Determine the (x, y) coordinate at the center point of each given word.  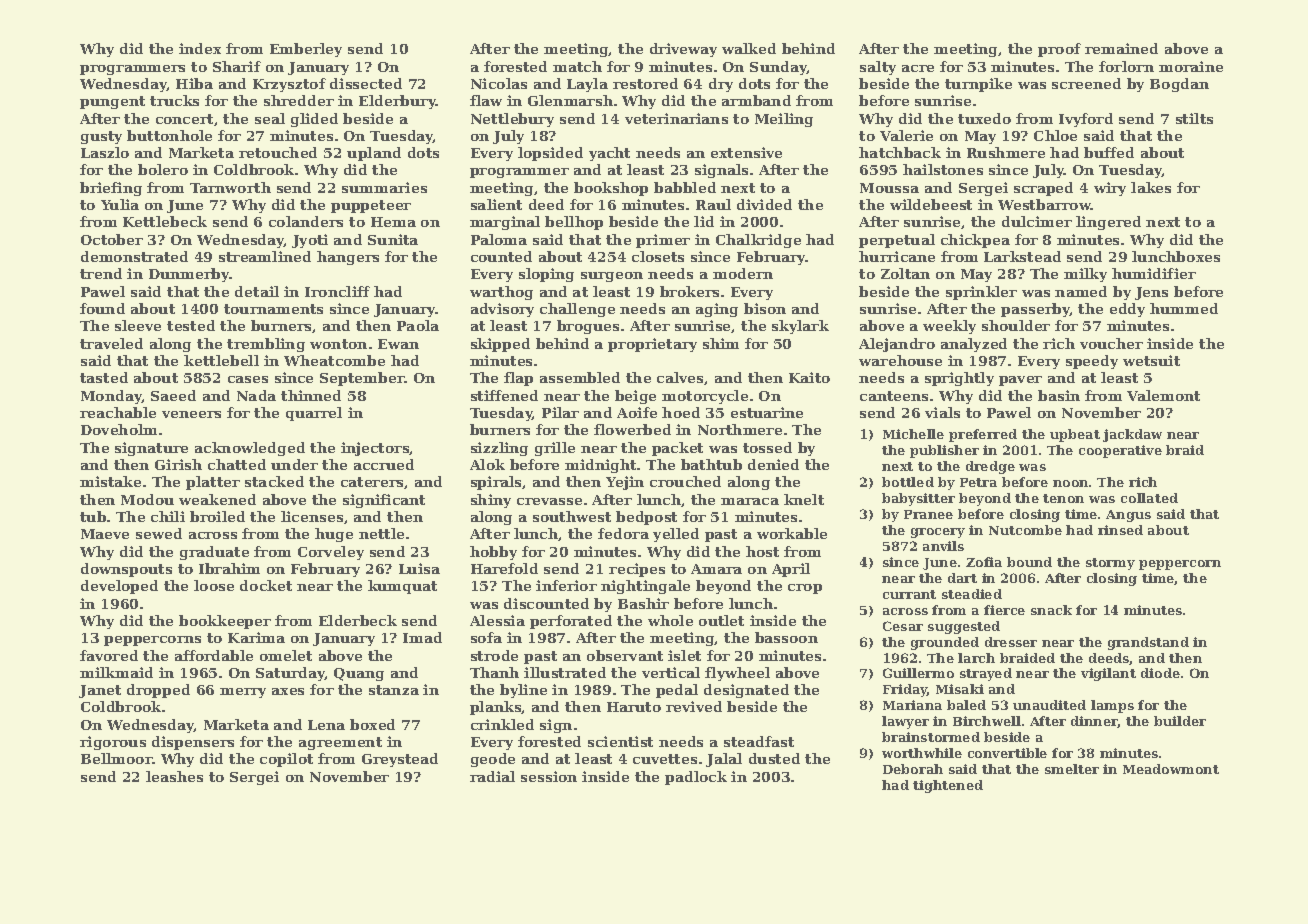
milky (1085, 275)
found (102, 308)
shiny (491, 501)
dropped (158, 691)
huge (334, 535)
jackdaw (1132, 435)
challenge (577, 310)
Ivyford (1086, 120)
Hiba (194, 83)
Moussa (889, 188)
